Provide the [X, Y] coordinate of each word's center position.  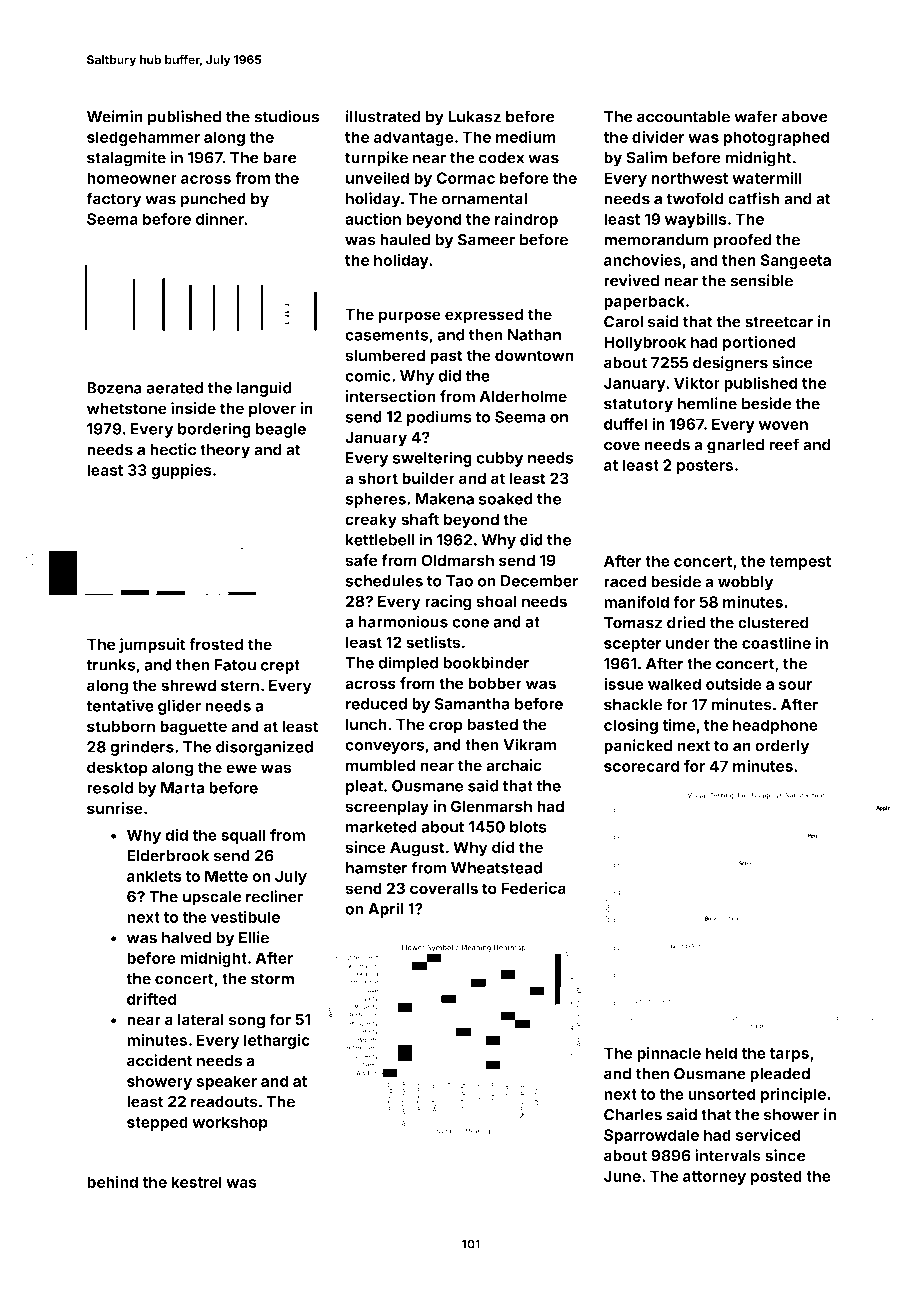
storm [272, 979]
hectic [173, 449]
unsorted [722, 1094]
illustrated [383, 116]
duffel [625, 424]
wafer [756, 116]
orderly [782, 747]
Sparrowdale [651, 1136]
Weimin [115, 116]
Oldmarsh [457, 560]
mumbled [380, 765]
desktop [117, 769]
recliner [274, 896]
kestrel [196, 1182]
